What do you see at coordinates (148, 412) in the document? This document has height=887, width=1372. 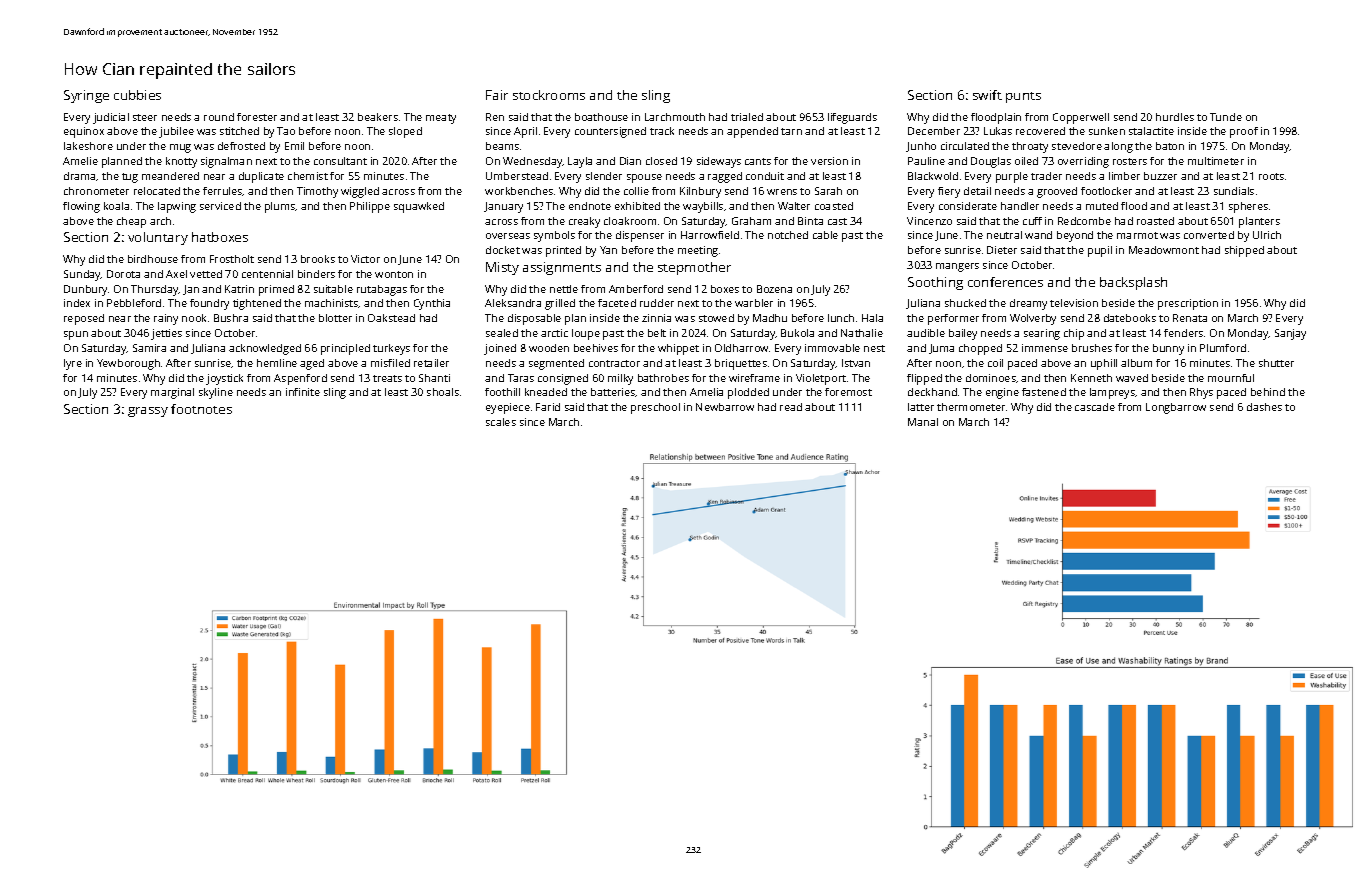 I see `grassy` at bounding box center [148, 412].
